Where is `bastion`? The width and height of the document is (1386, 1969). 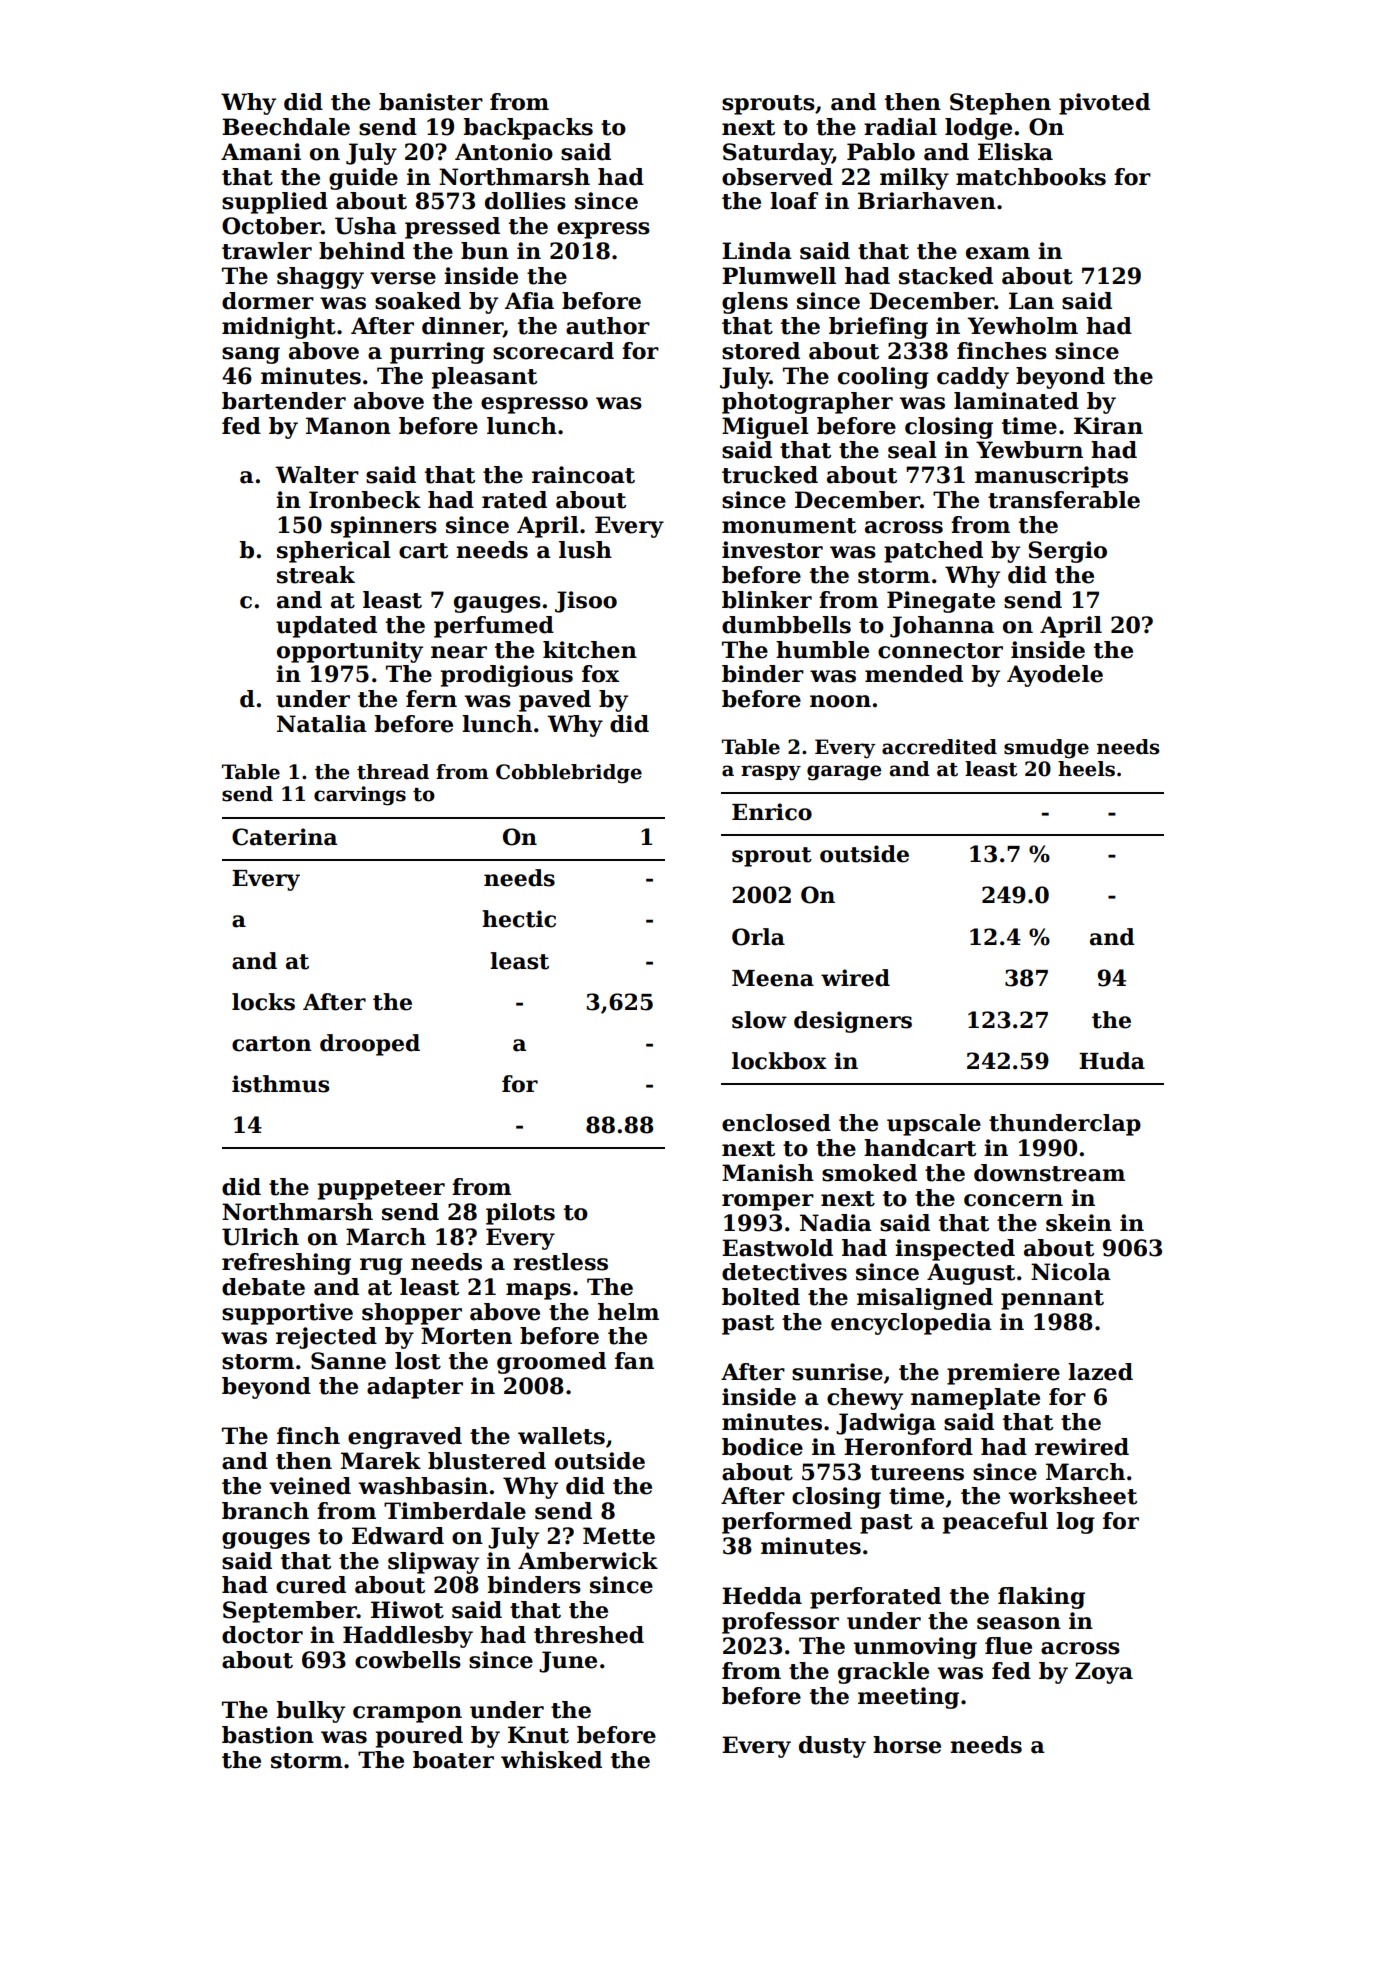 bastion is located at coordinates (268, 1735).
